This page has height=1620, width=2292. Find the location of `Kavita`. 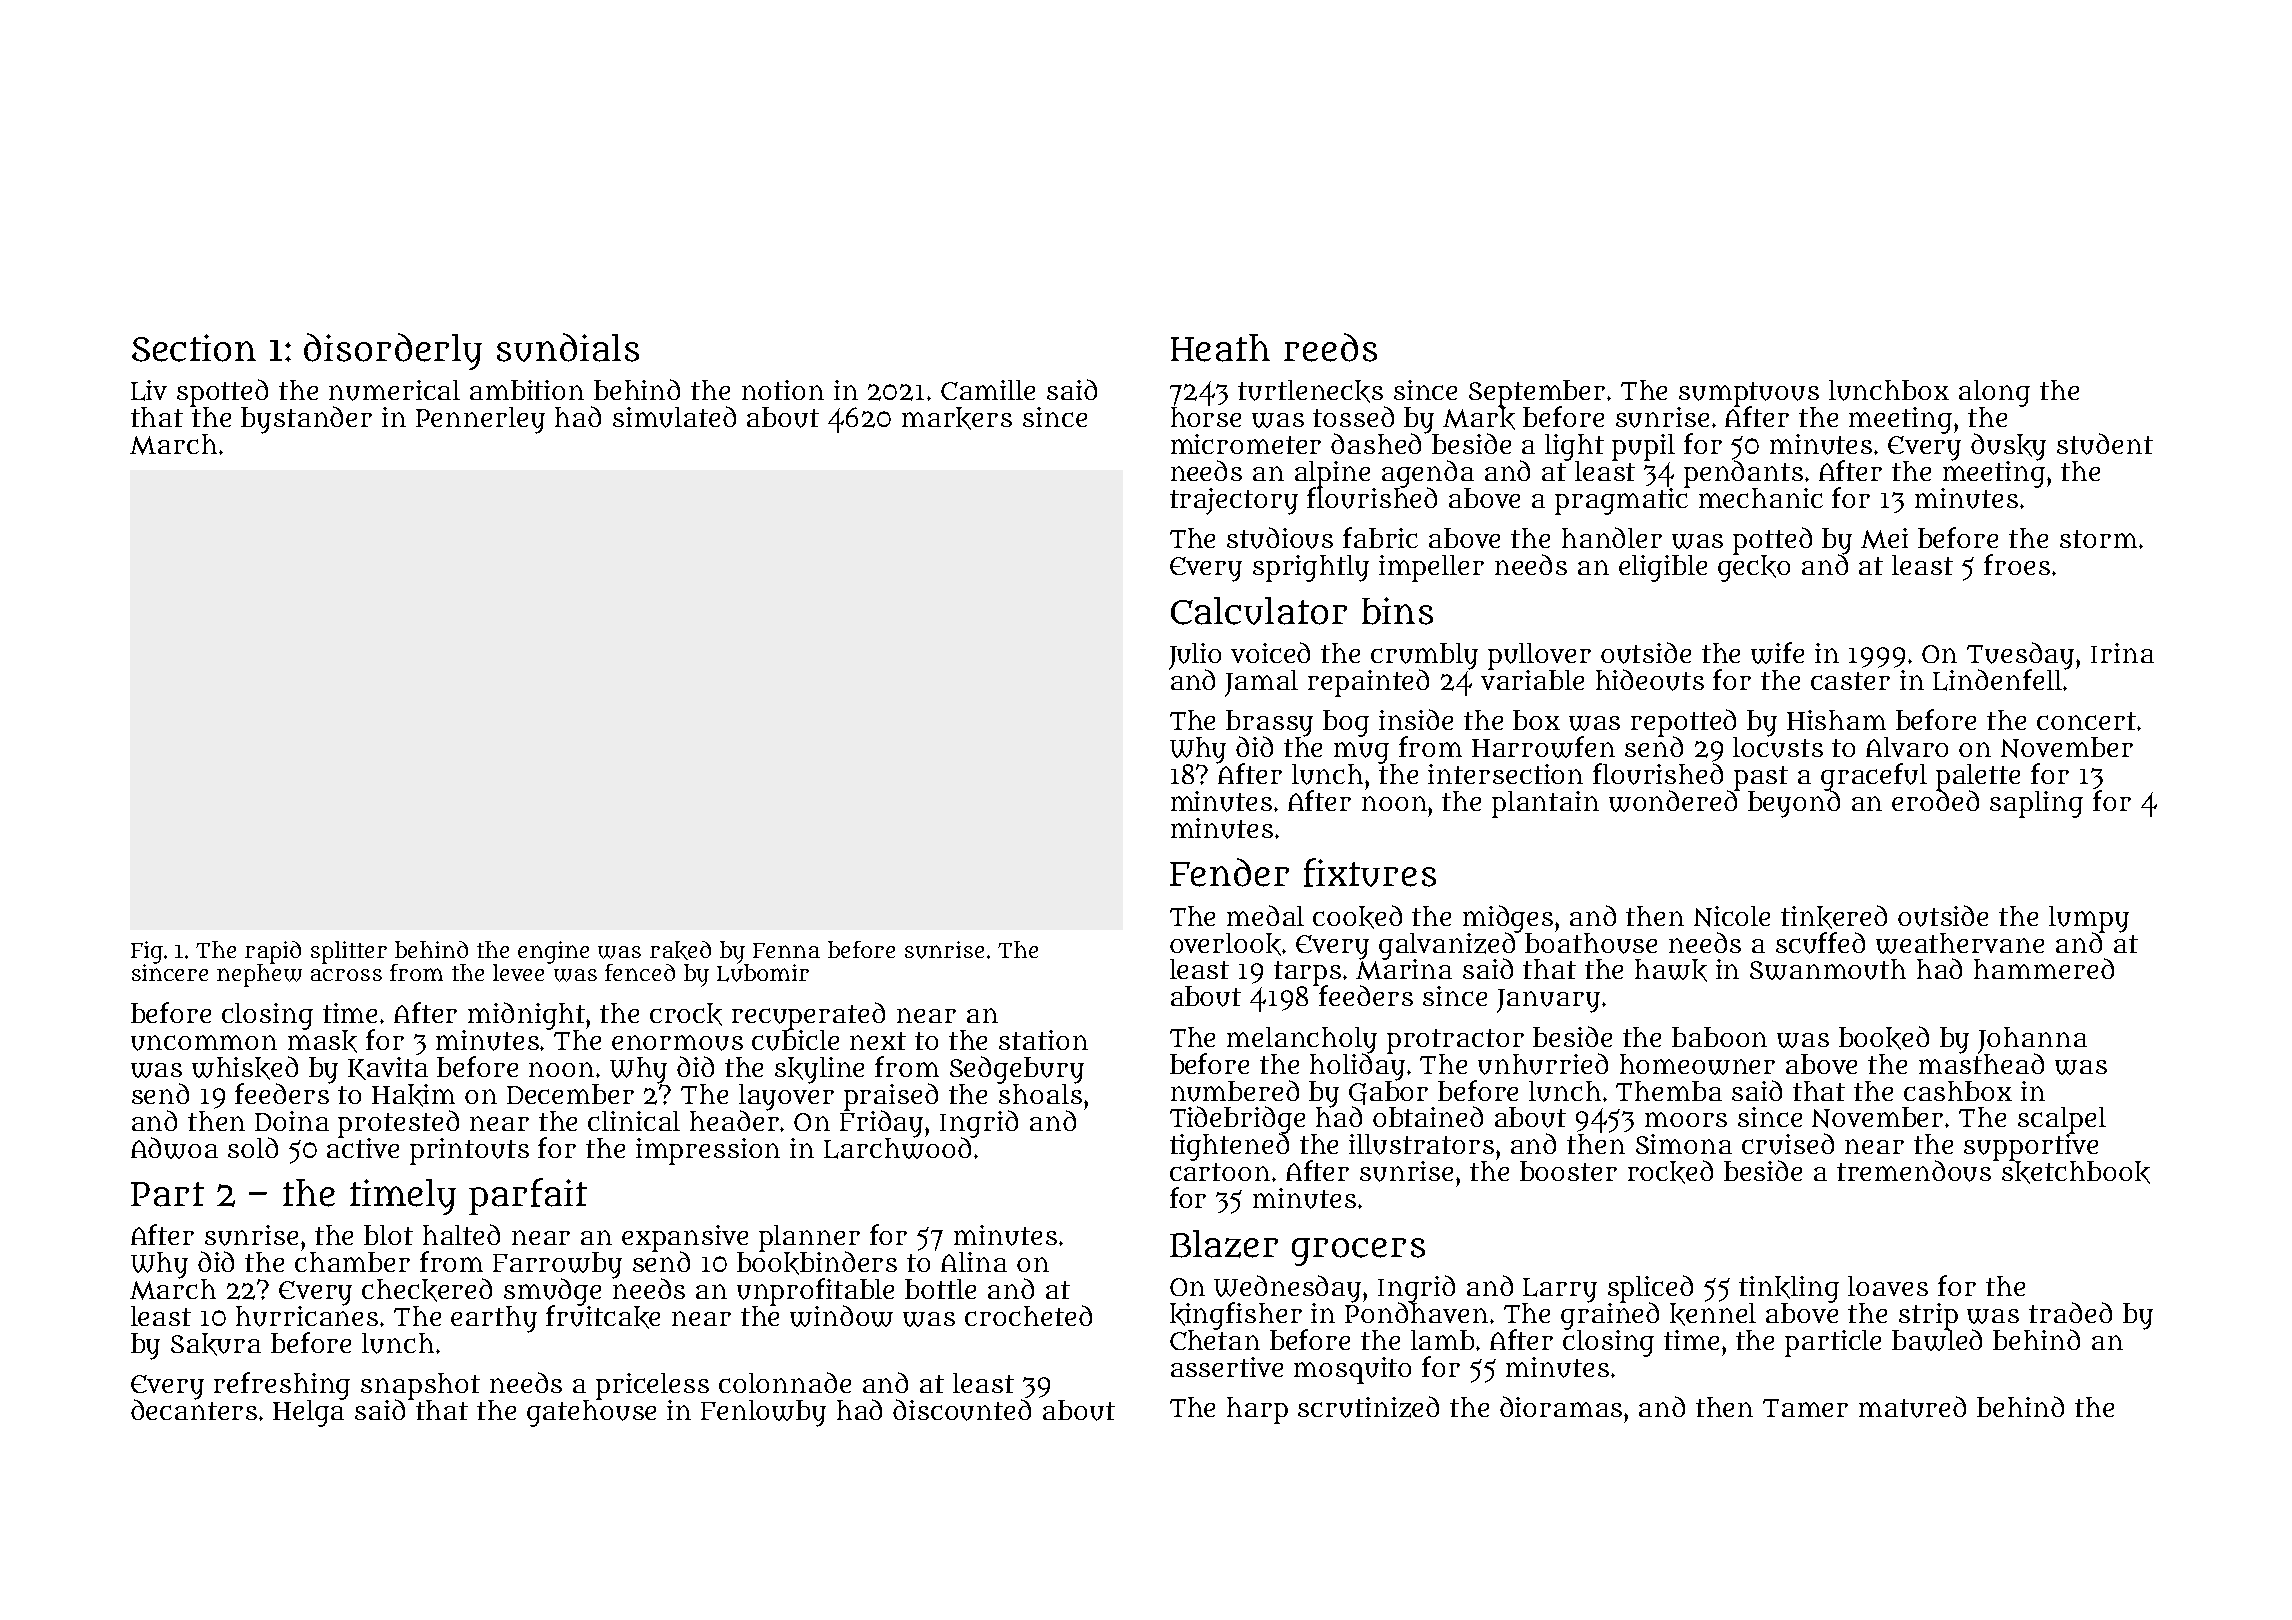

Kavita is located at coordinates (388, 1068).
